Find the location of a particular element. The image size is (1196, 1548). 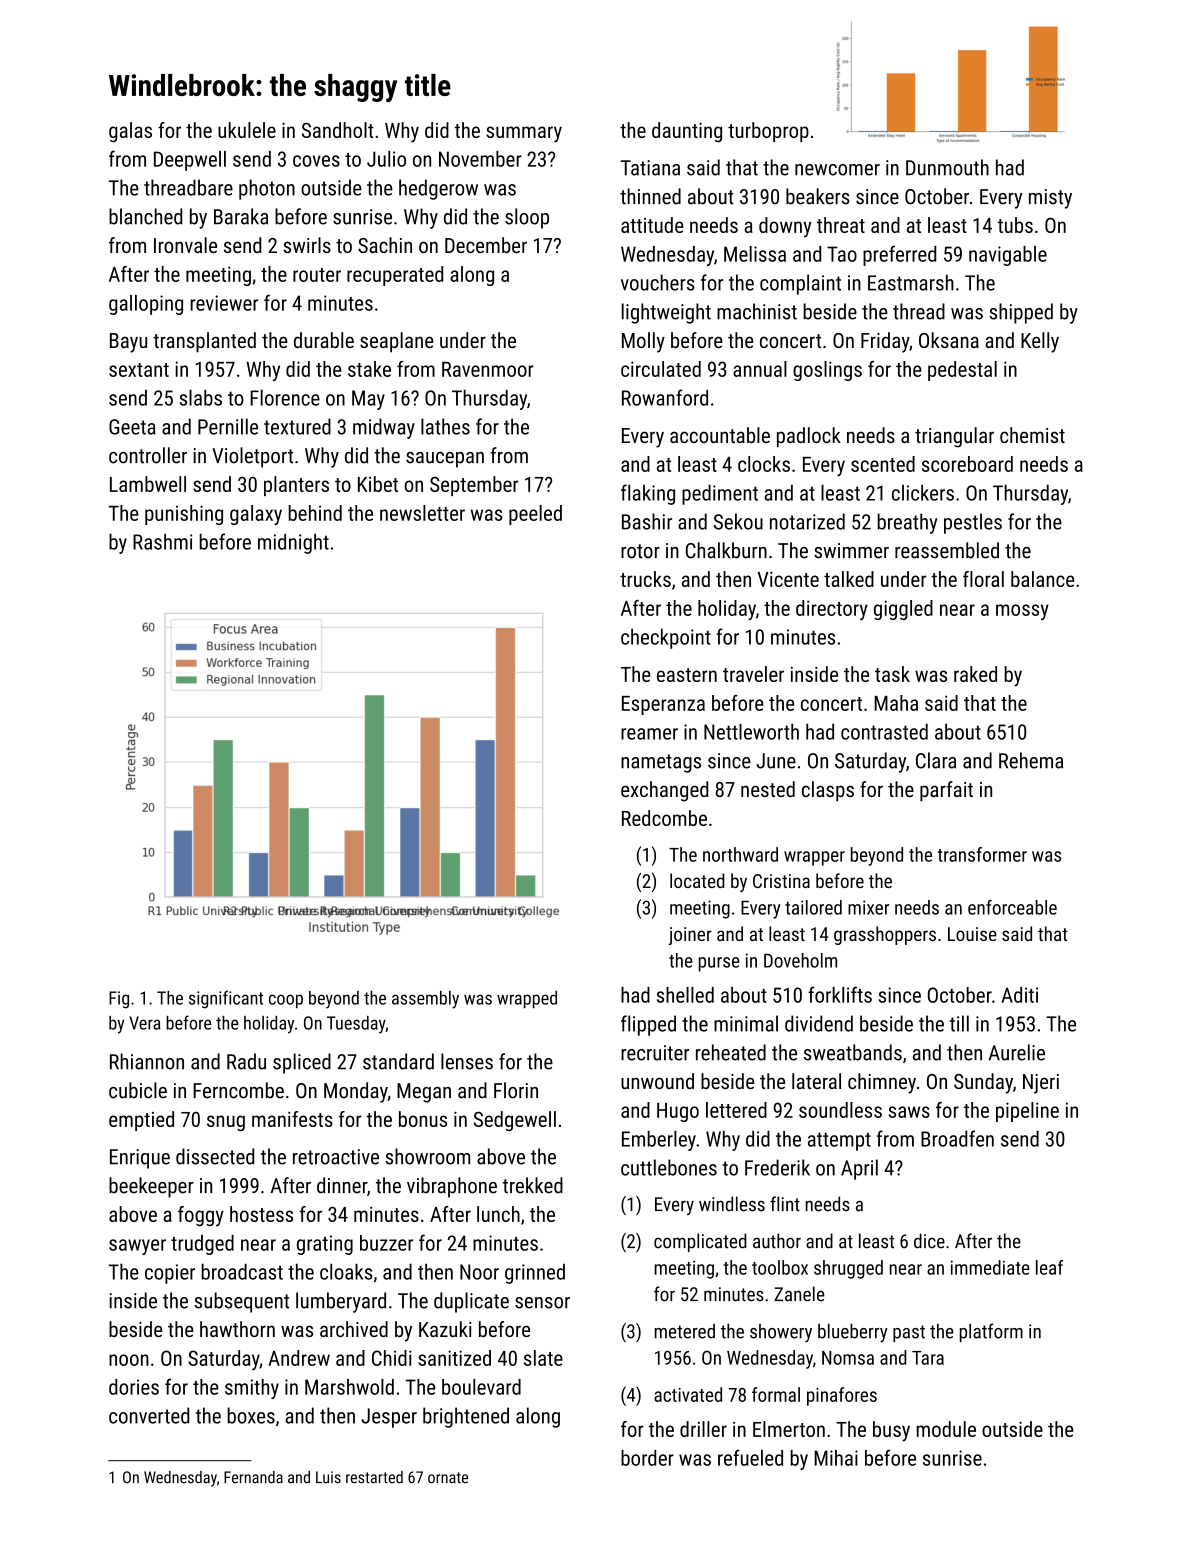

daunting is located at coordinates (687, 132).
